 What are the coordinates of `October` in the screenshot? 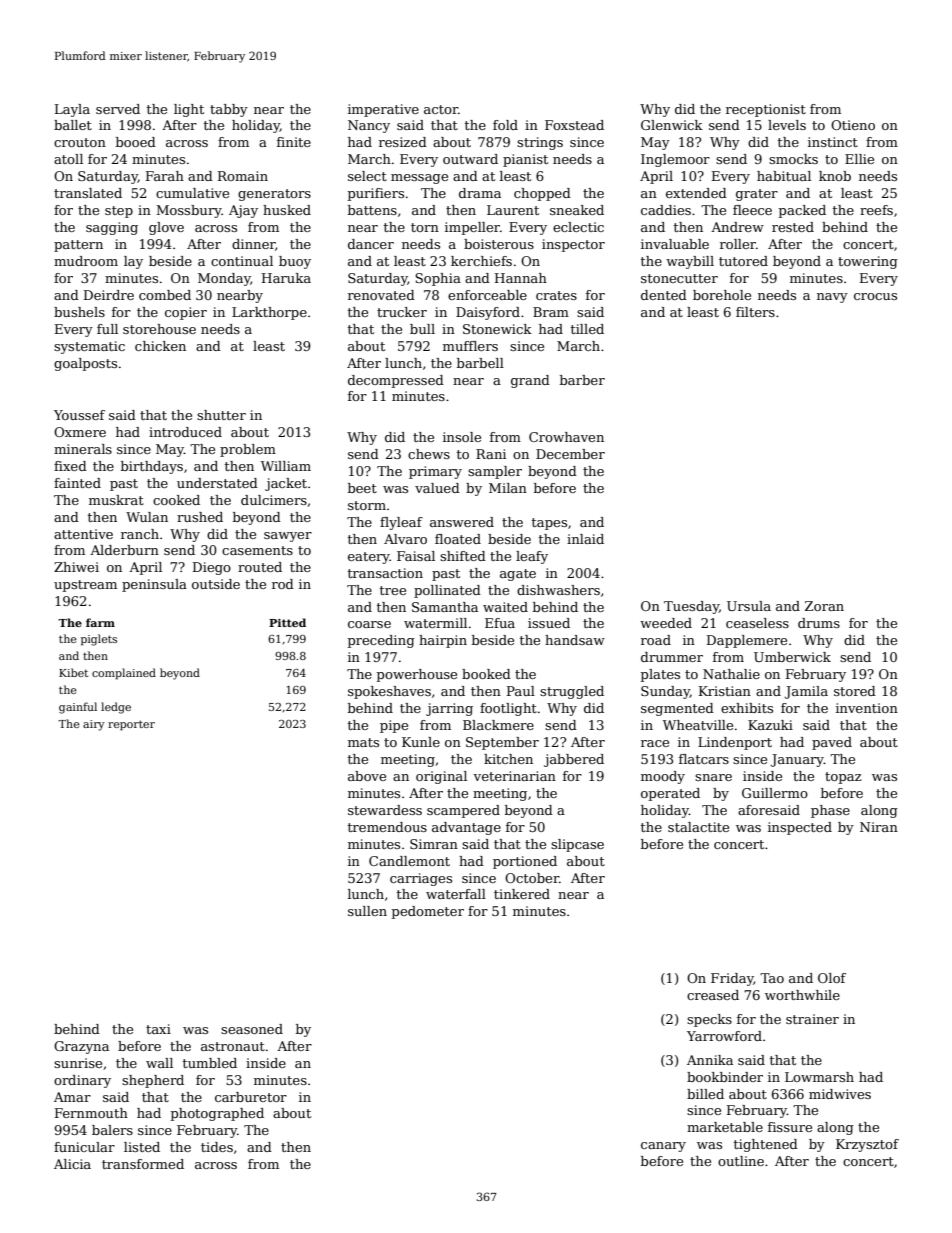 It's located at (532, 878).
